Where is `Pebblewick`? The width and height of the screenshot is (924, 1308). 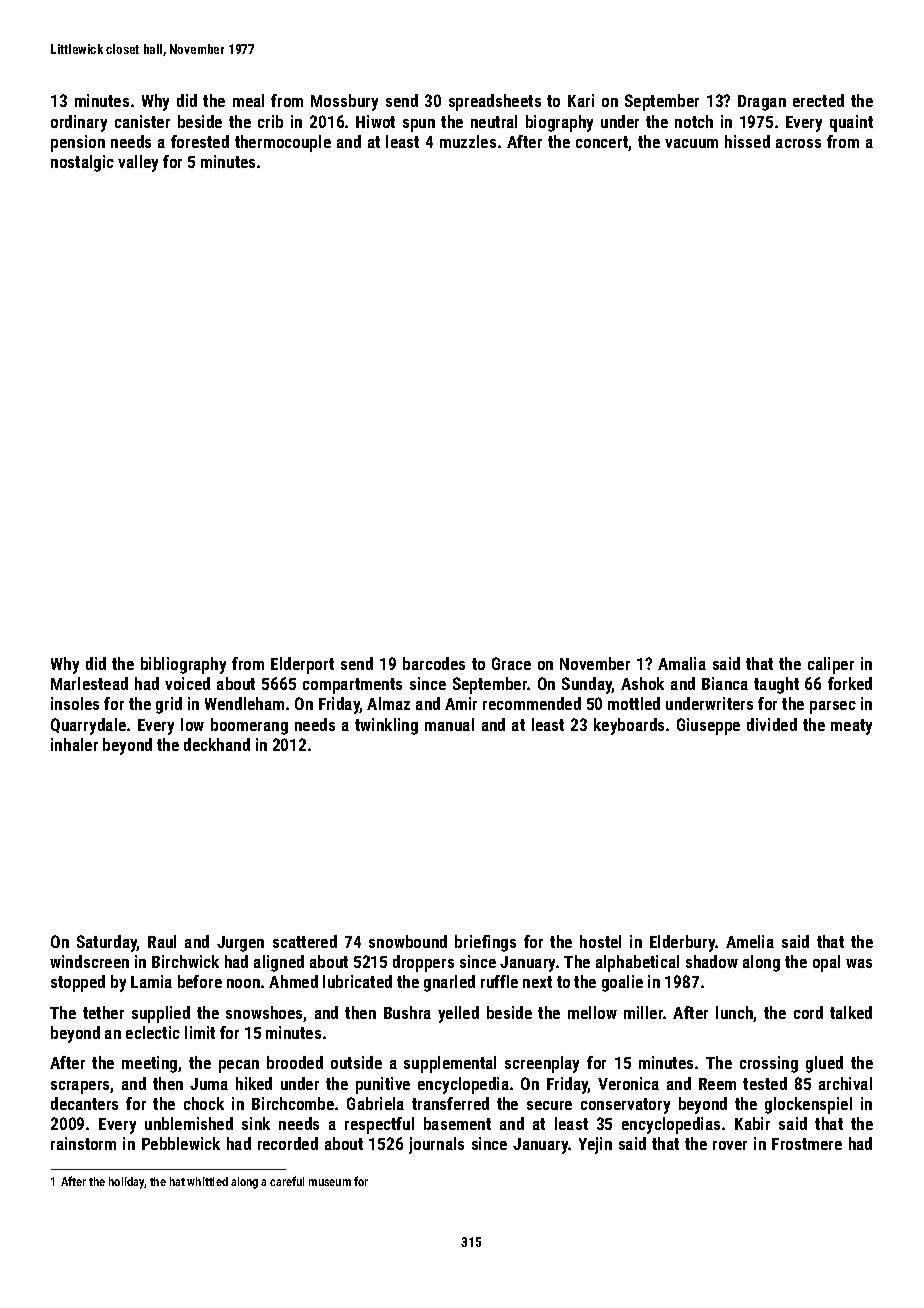
Pebblewick is located at coordinates (181, 1143).
